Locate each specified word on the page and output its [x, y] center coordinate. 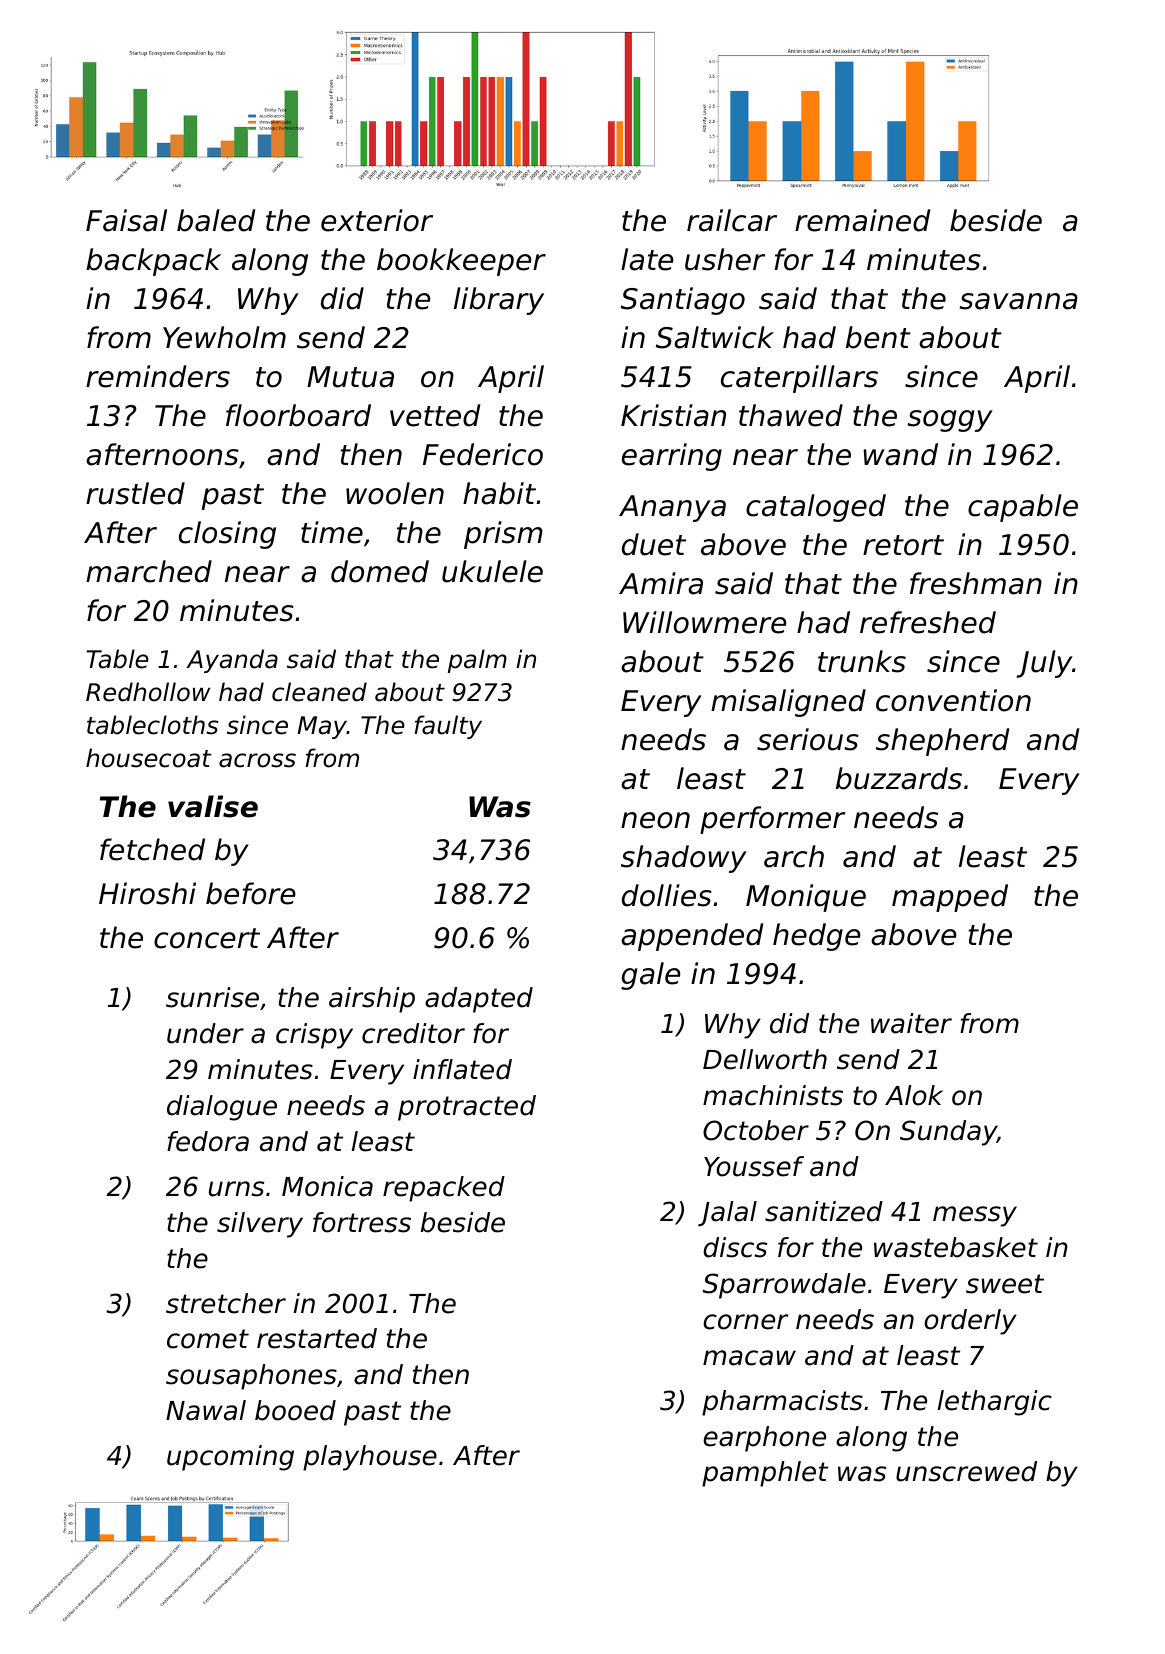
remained [862, 220]
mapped [950, 898]
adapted [479, 1000]
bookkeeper [461, 262]
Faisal [126, 220]
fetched [152, 849]
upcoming [230, 1458]
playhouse [370, 1458]
